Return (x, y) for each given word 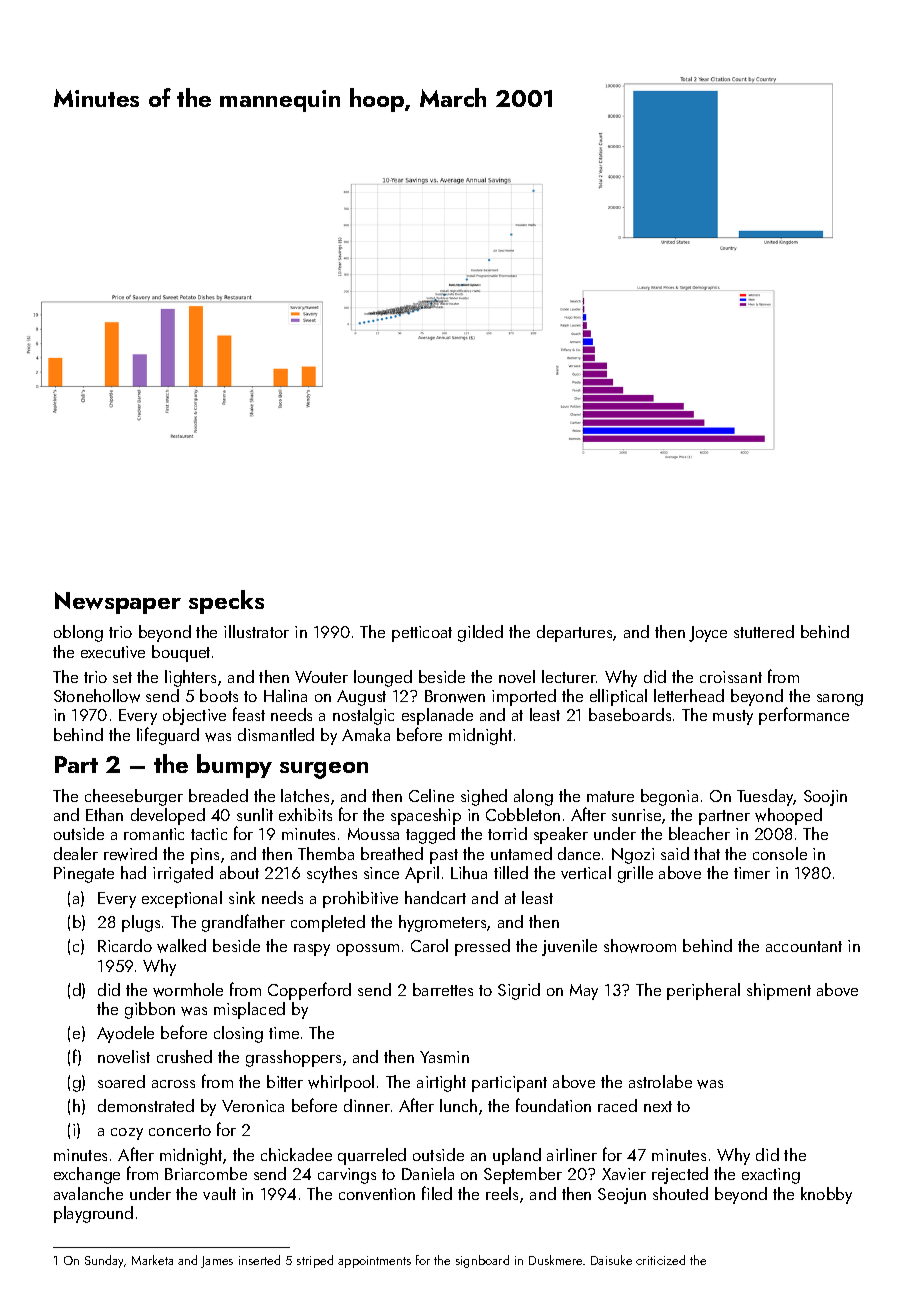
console (780, 853)
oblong (78, 633)
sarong (840, 700)
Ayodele (125, 1034)
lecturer (569, 676)
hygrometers (442, 923)
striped (315, 1261)
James (217, 1262)
